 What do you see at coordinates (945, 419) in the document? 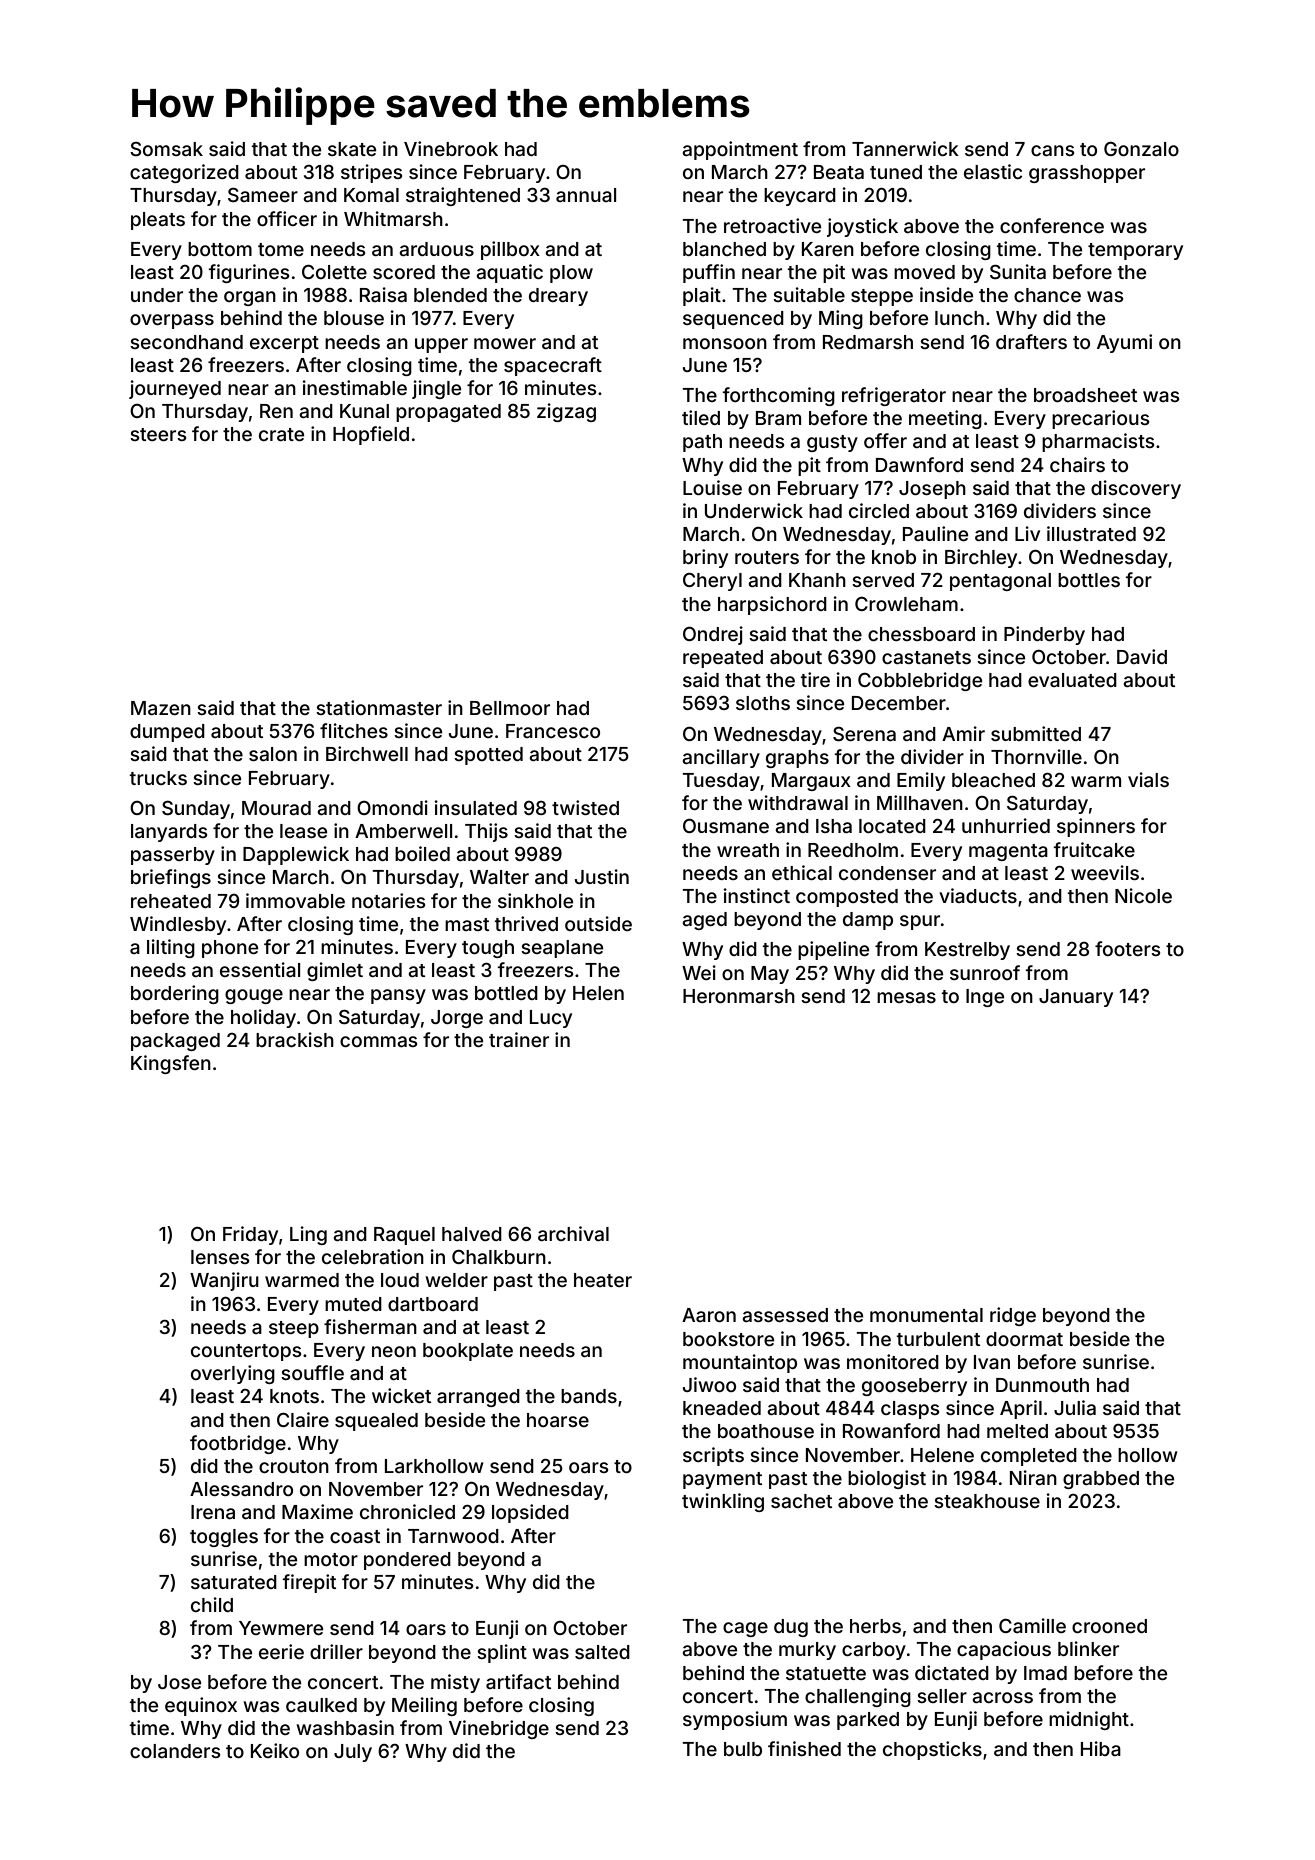
I see `meeting` at bounding box center [945, 419].
